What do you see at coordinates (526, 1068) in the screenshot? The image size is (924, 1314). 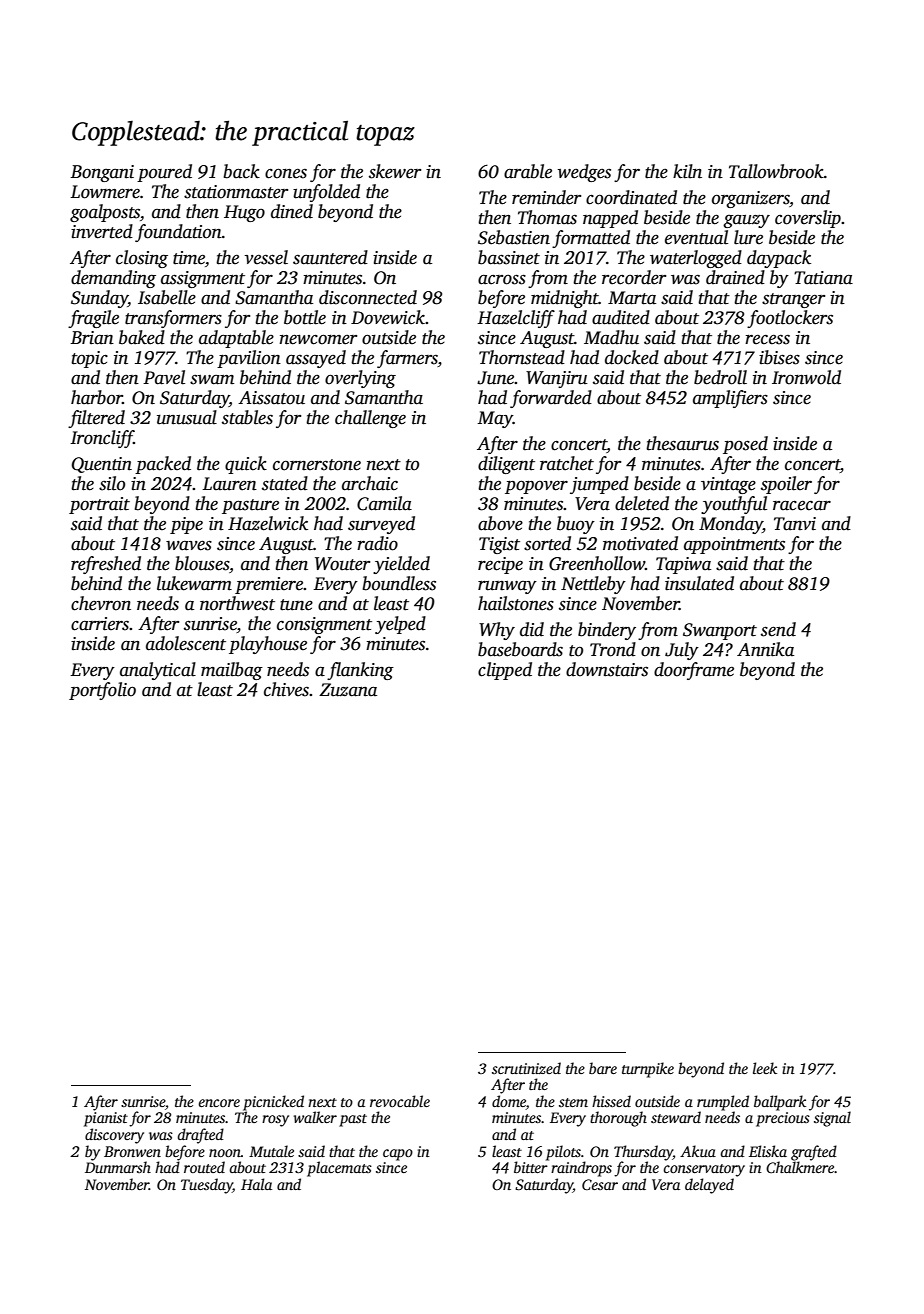 I see `scrutinized` at bounding box center [526, 1068].
